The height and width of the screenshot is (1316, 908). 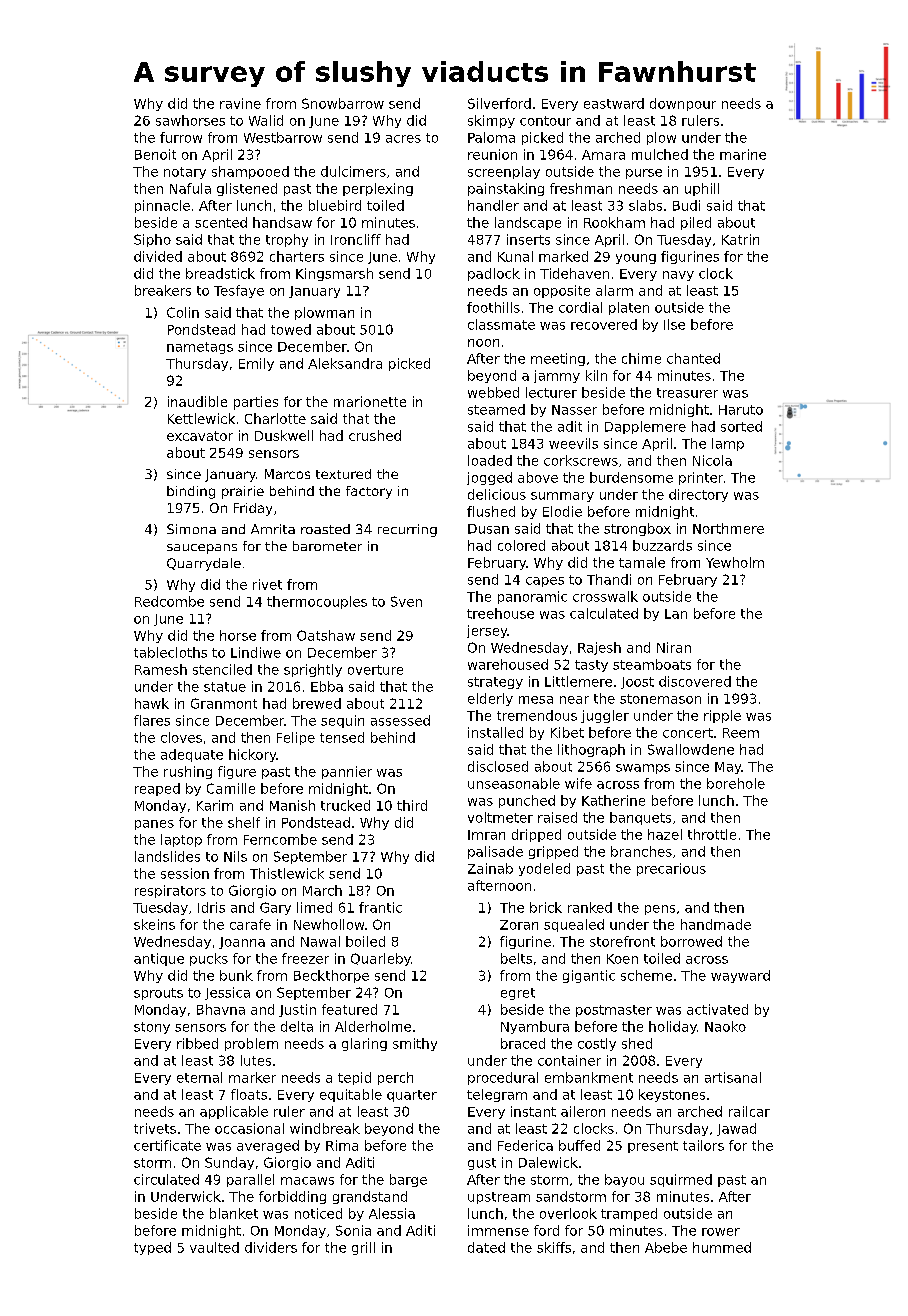 What do you see at coordinates (740, 976) in the screenshot?
I see `wayward` at bounding box center [740, 976].
